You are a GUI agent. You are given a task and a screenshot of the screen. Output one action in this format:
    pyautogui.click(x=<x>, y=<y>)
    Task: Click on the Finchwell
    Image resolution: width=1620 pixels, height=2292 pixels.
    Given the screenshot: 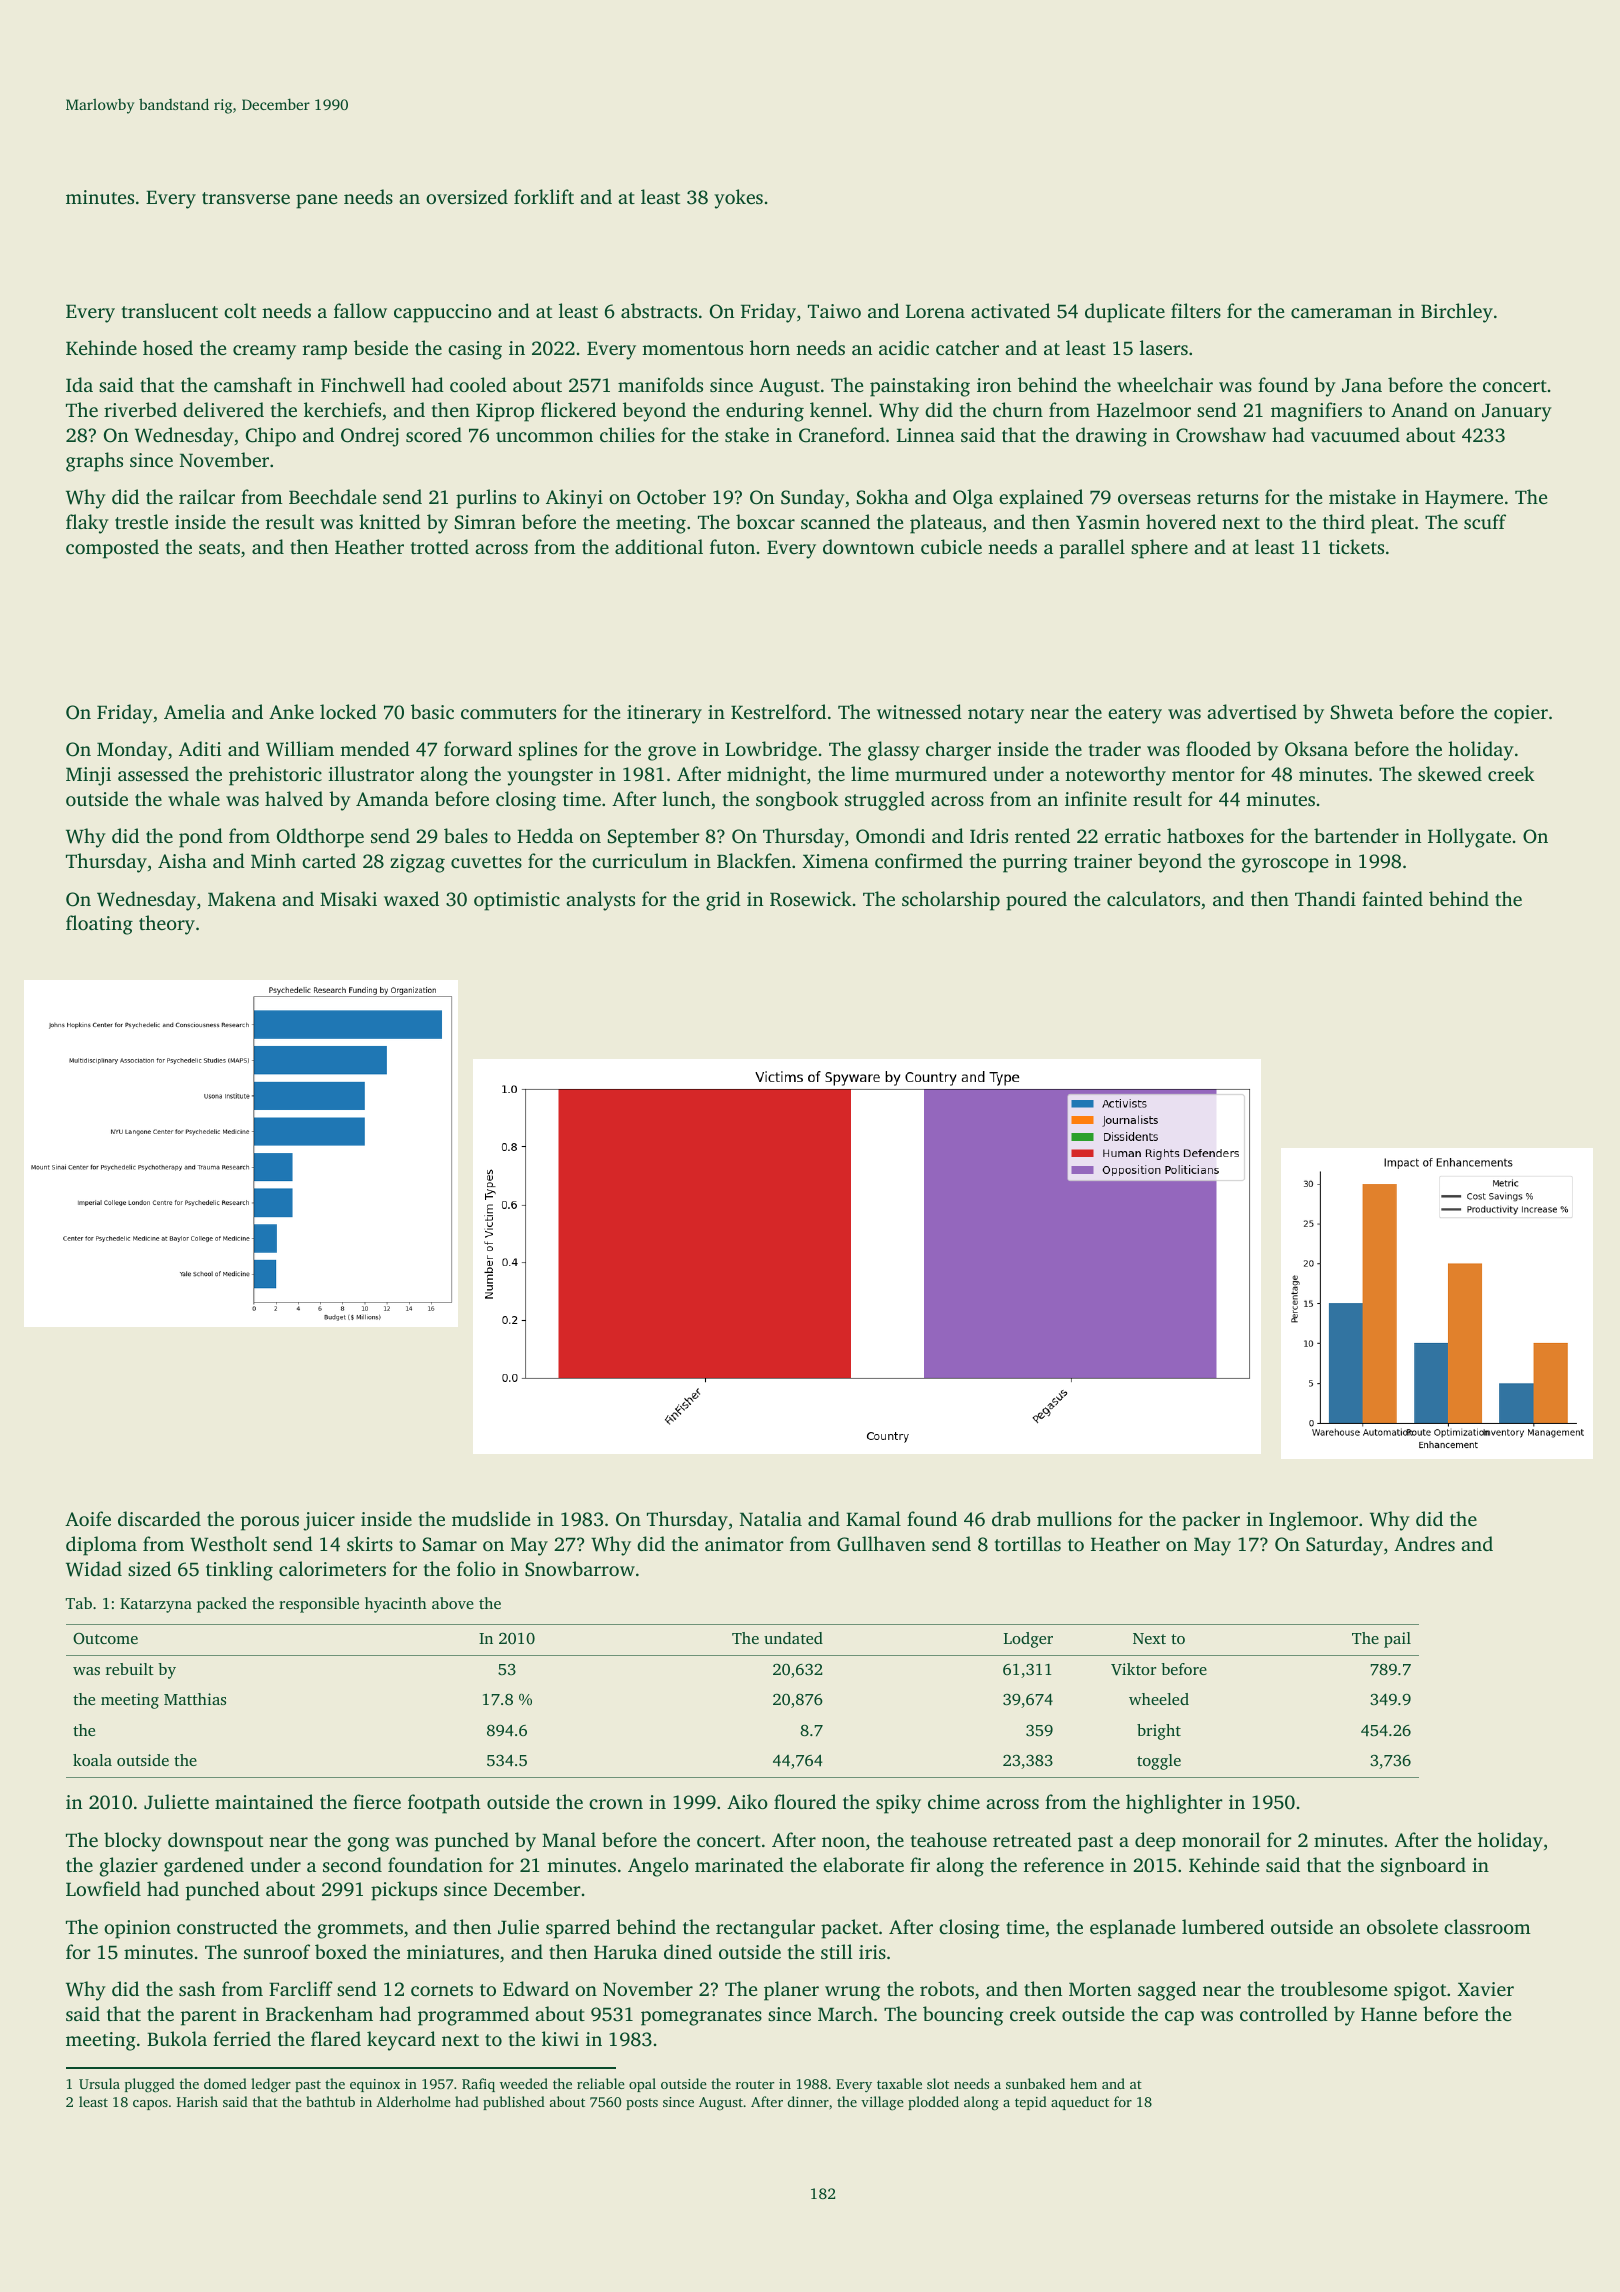 What is the action you would take?
    pyautogui.click(x=363, y=384)
